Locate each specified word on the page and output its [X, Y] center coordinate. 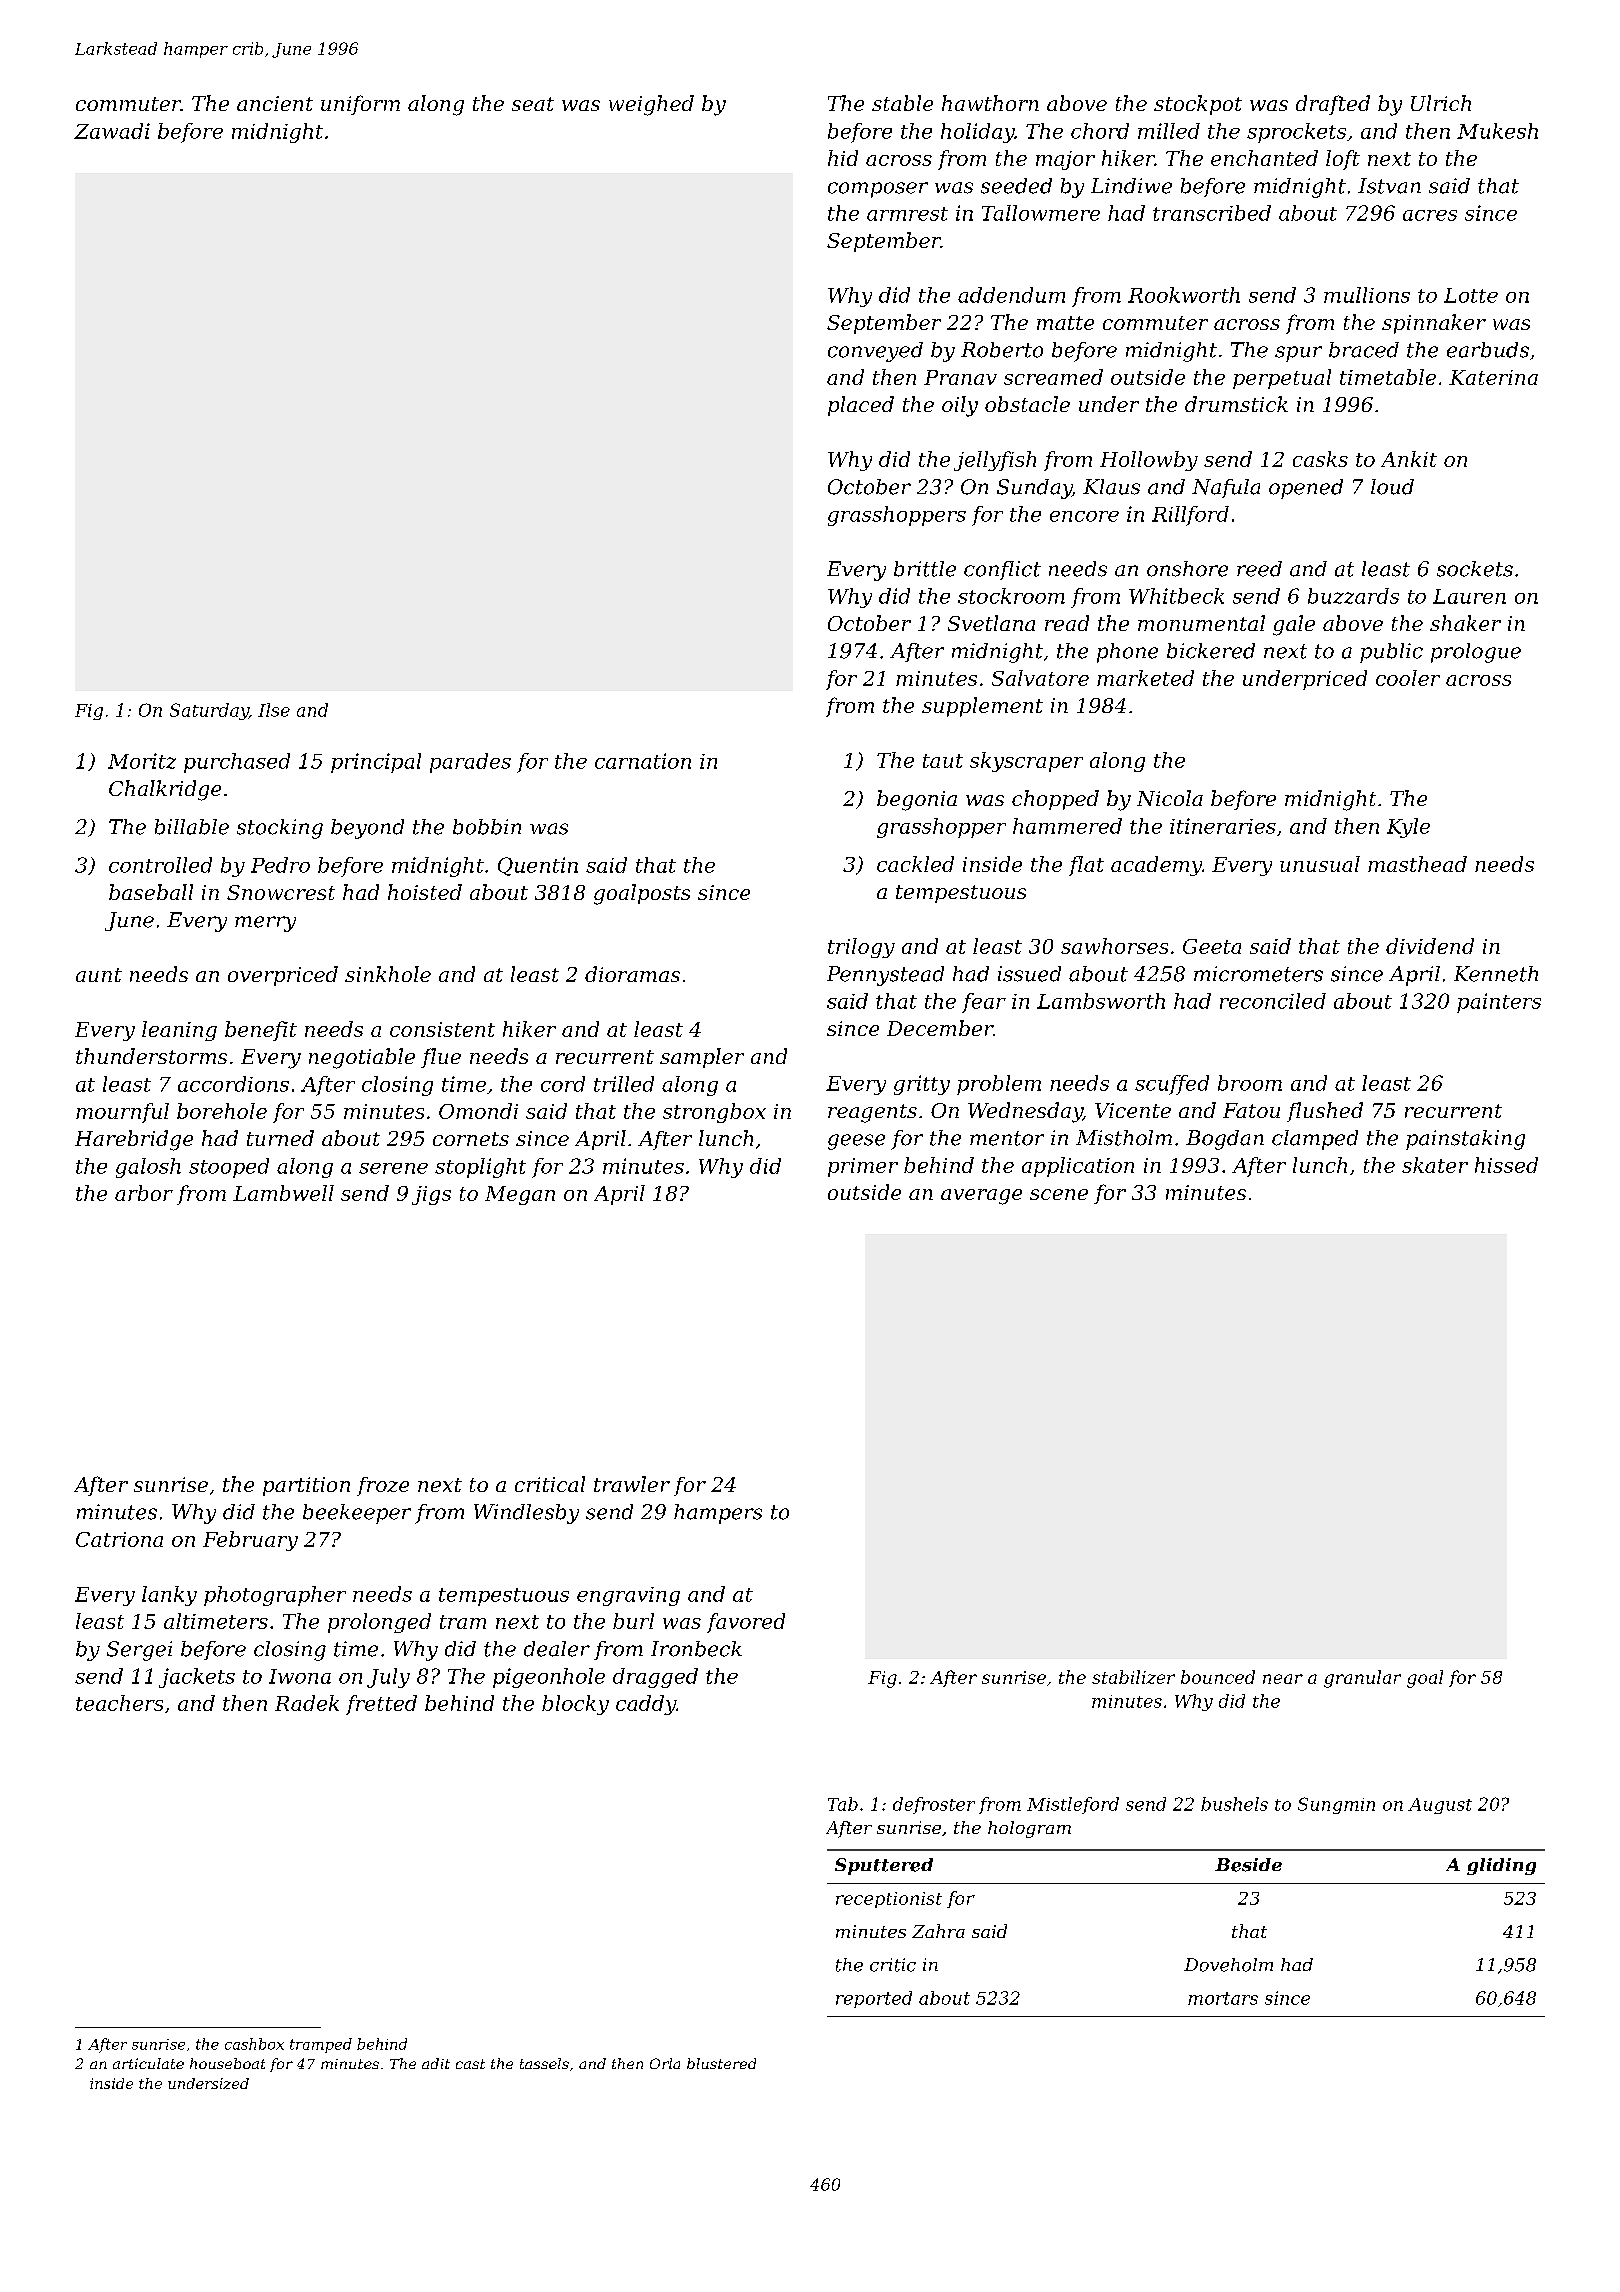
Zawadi [112, 131]
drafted [1333, 105]
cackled [915, 864]
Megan [520, 1195]
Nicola [1170, 798]
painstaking [1465, 1140]
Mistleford [1073, 1805]
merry [265, 924]
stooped [229, 1168]
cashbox [254, 2044]
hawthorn [990, 103]
